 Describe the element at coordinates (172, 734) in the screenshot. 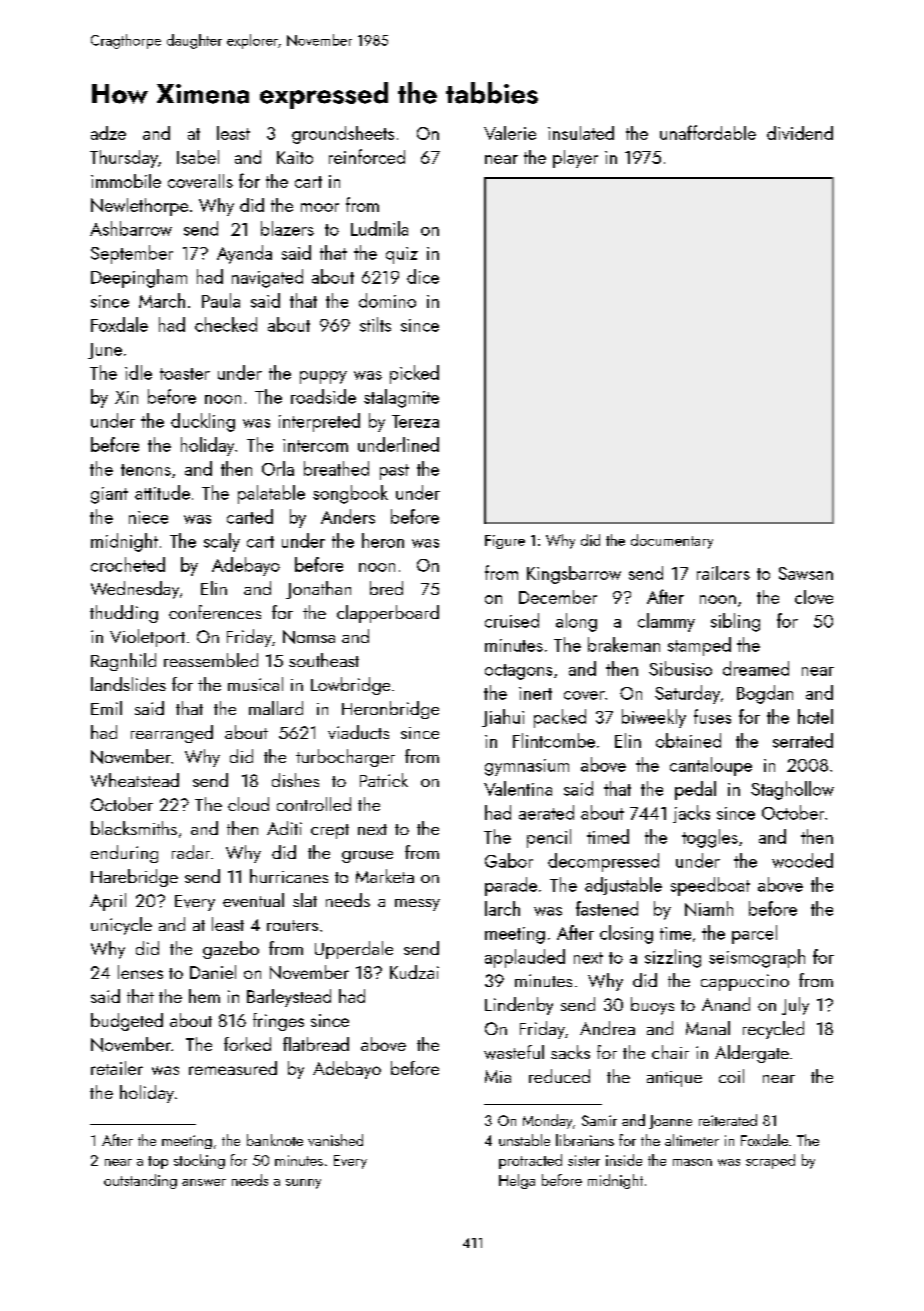

I see `rearranged` at that location.
